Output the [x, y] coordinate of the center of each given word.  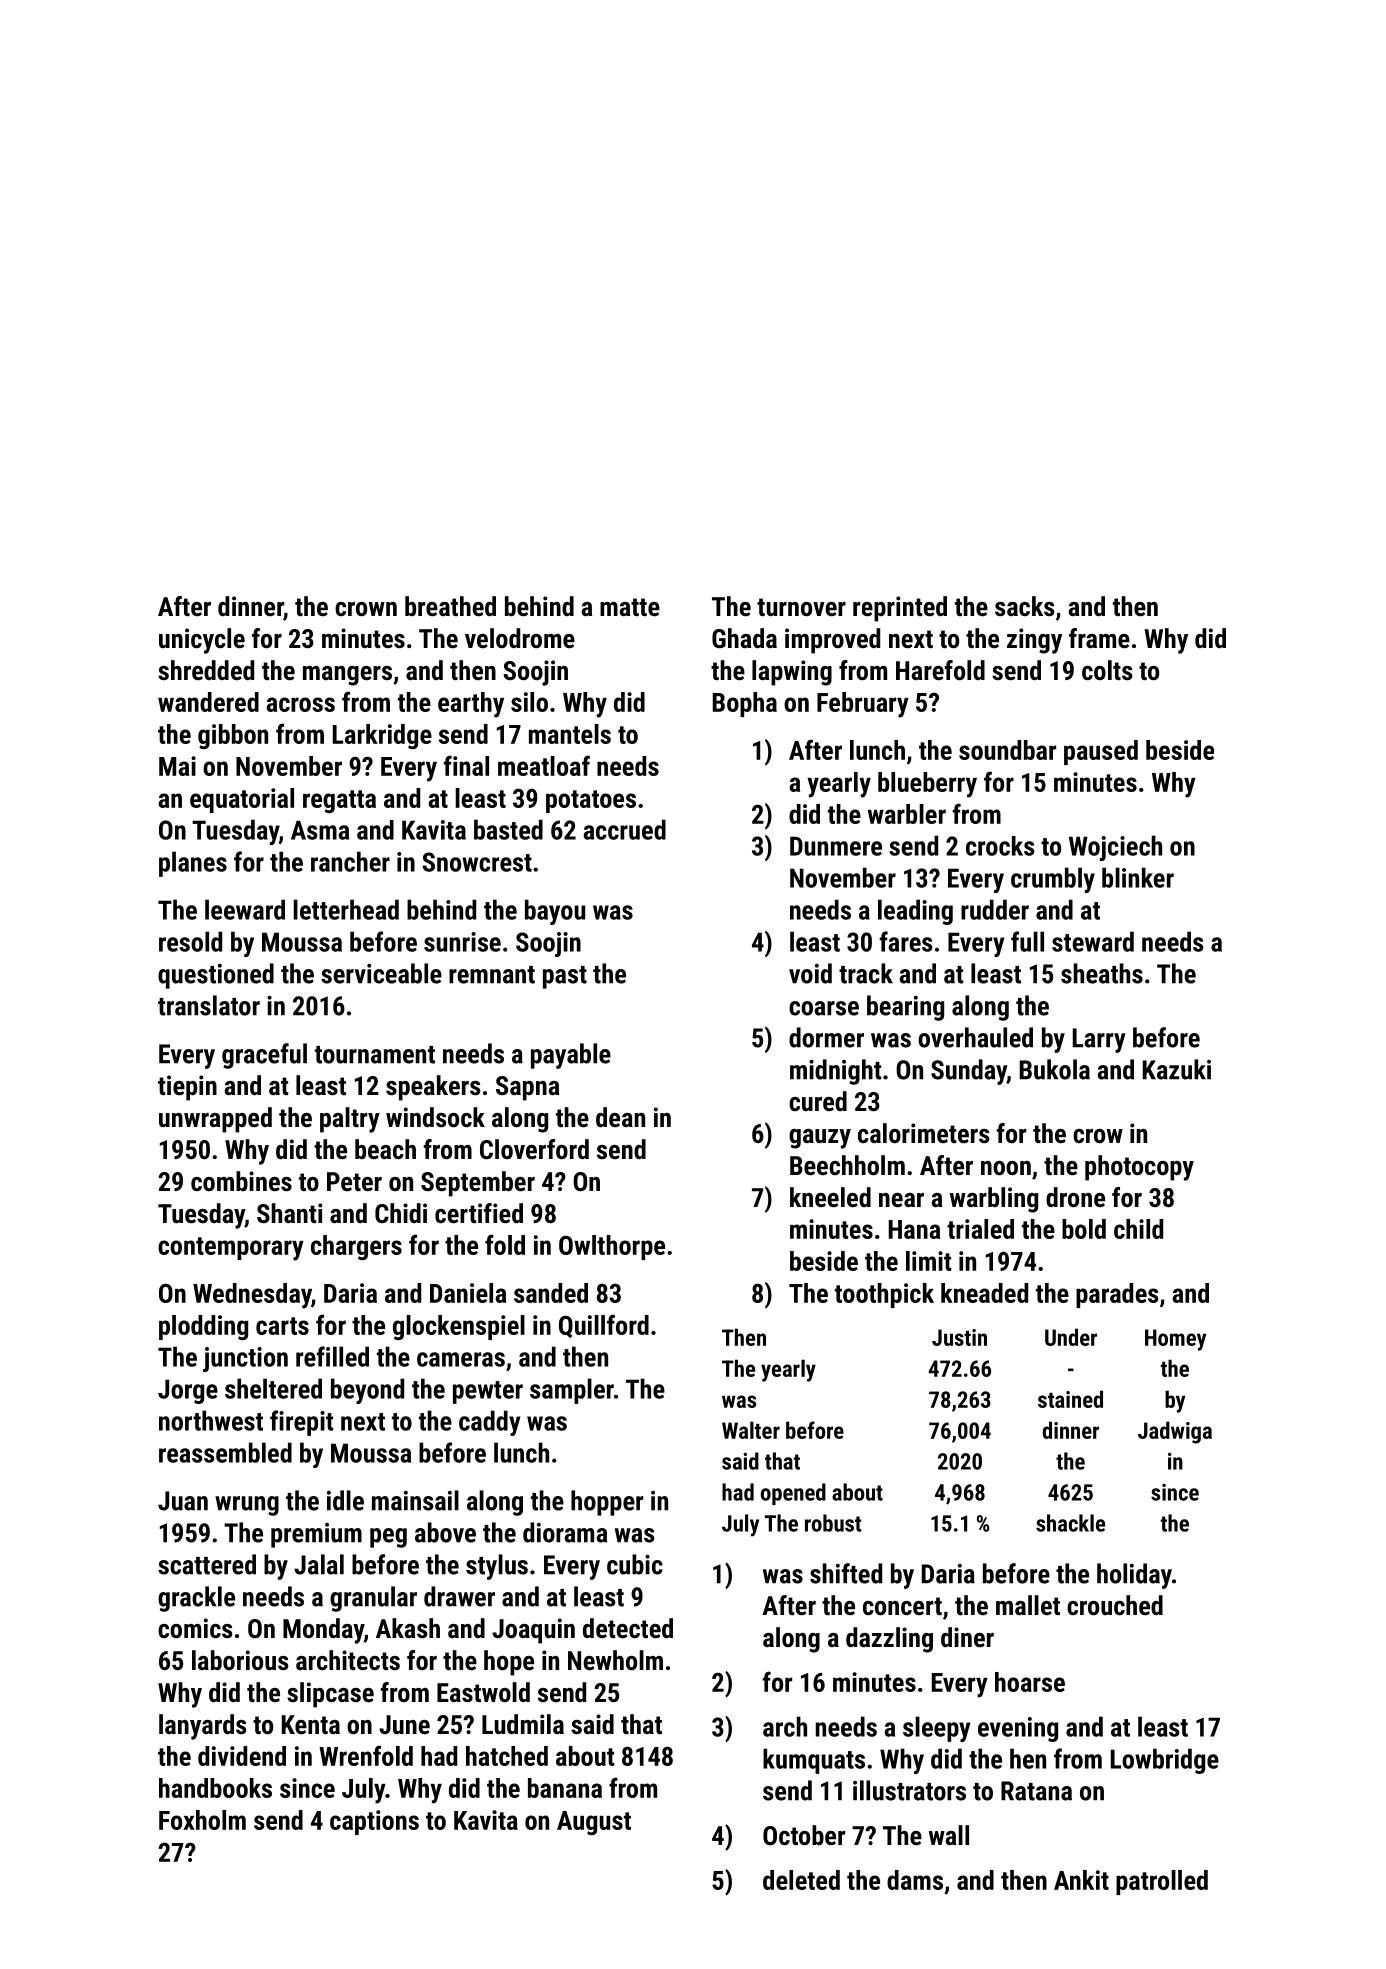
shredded [206, 670]
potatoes [591, 801]
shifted [846, 1573]
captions [374, 1822]
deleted [801, 1880]
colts [1107, 670]
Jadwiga [1175, 1432]
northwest [211, 1420]
